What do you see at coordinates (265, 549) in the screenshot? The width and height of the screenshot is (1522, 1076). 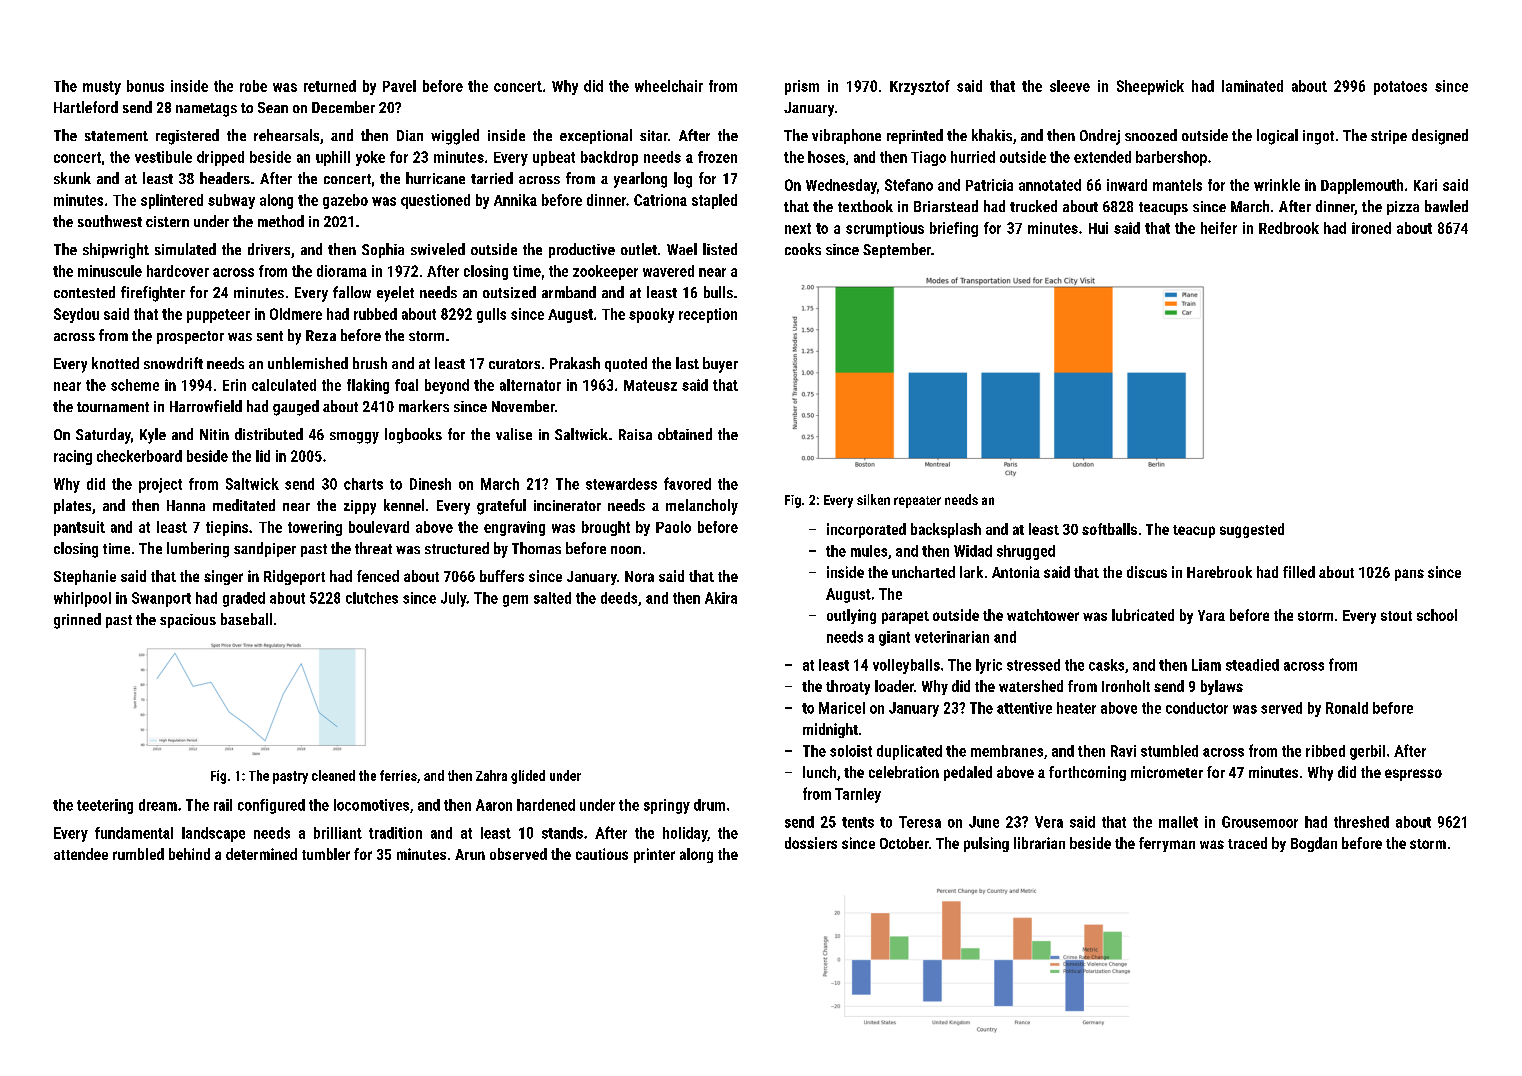 I see `sandpiper` at bounding box center [265, 549].
